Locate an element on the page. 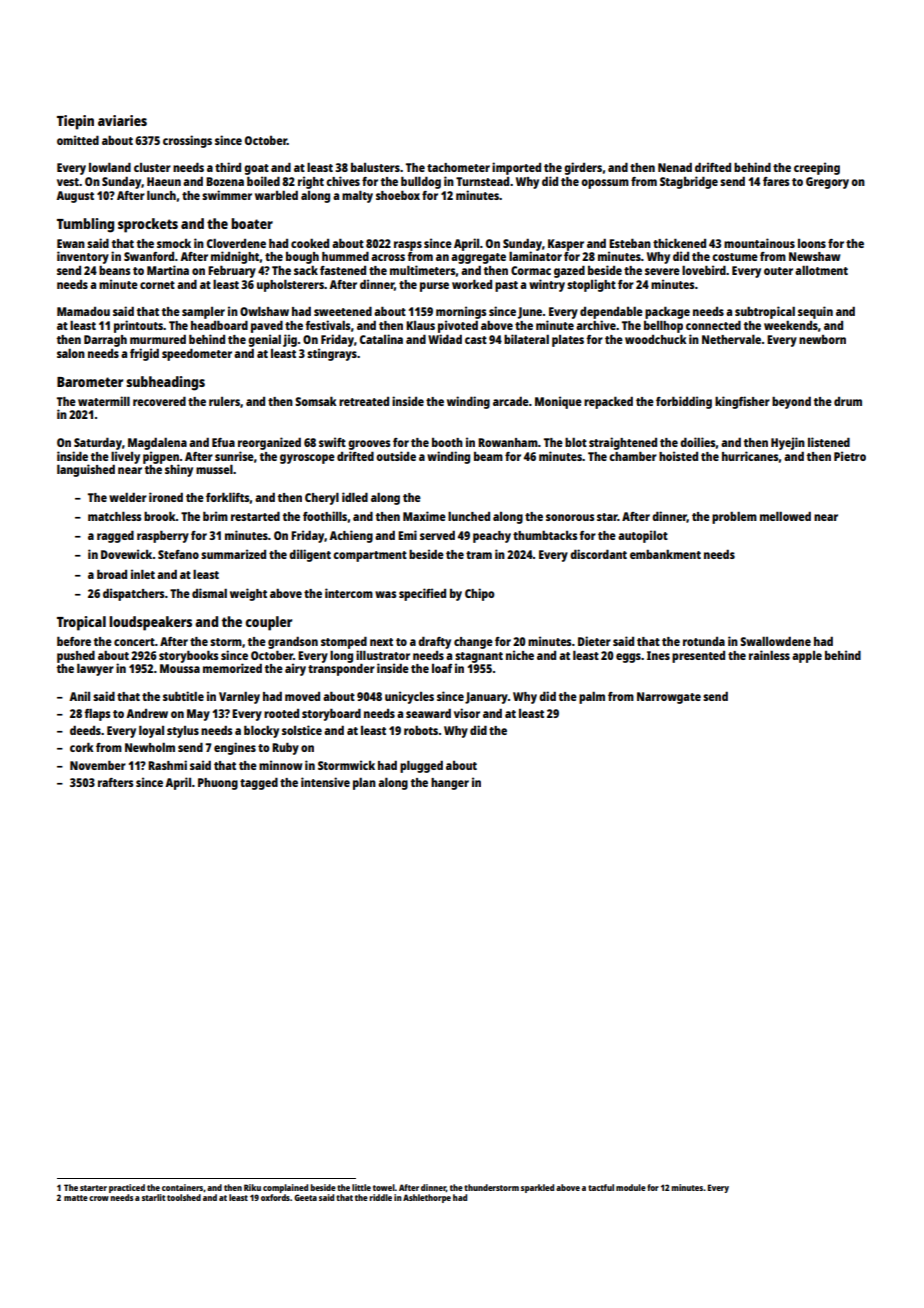  matte is located at coordinates (76, 1198).
